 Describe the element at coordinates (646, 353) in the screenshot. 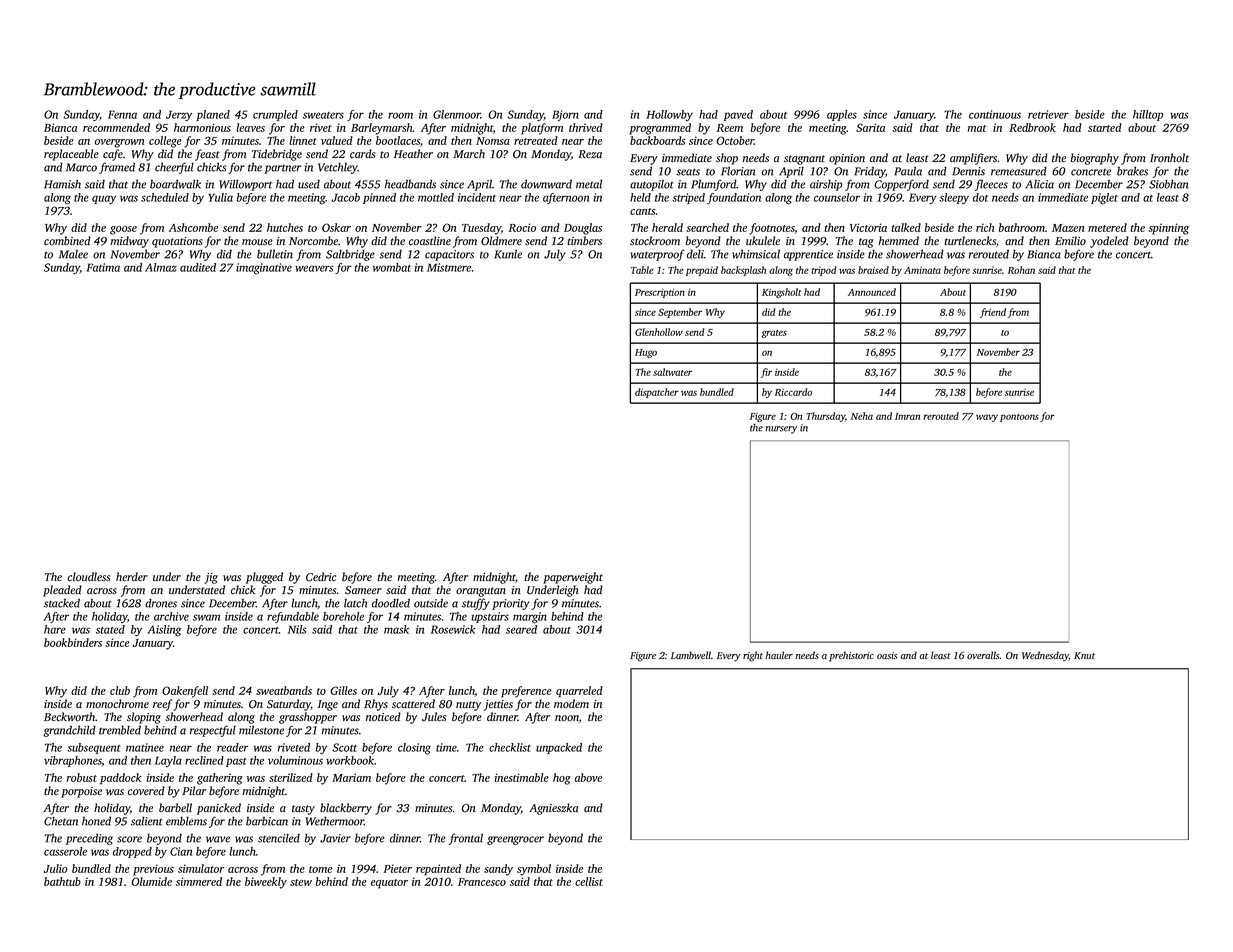

I see `Hugo` at that location.
